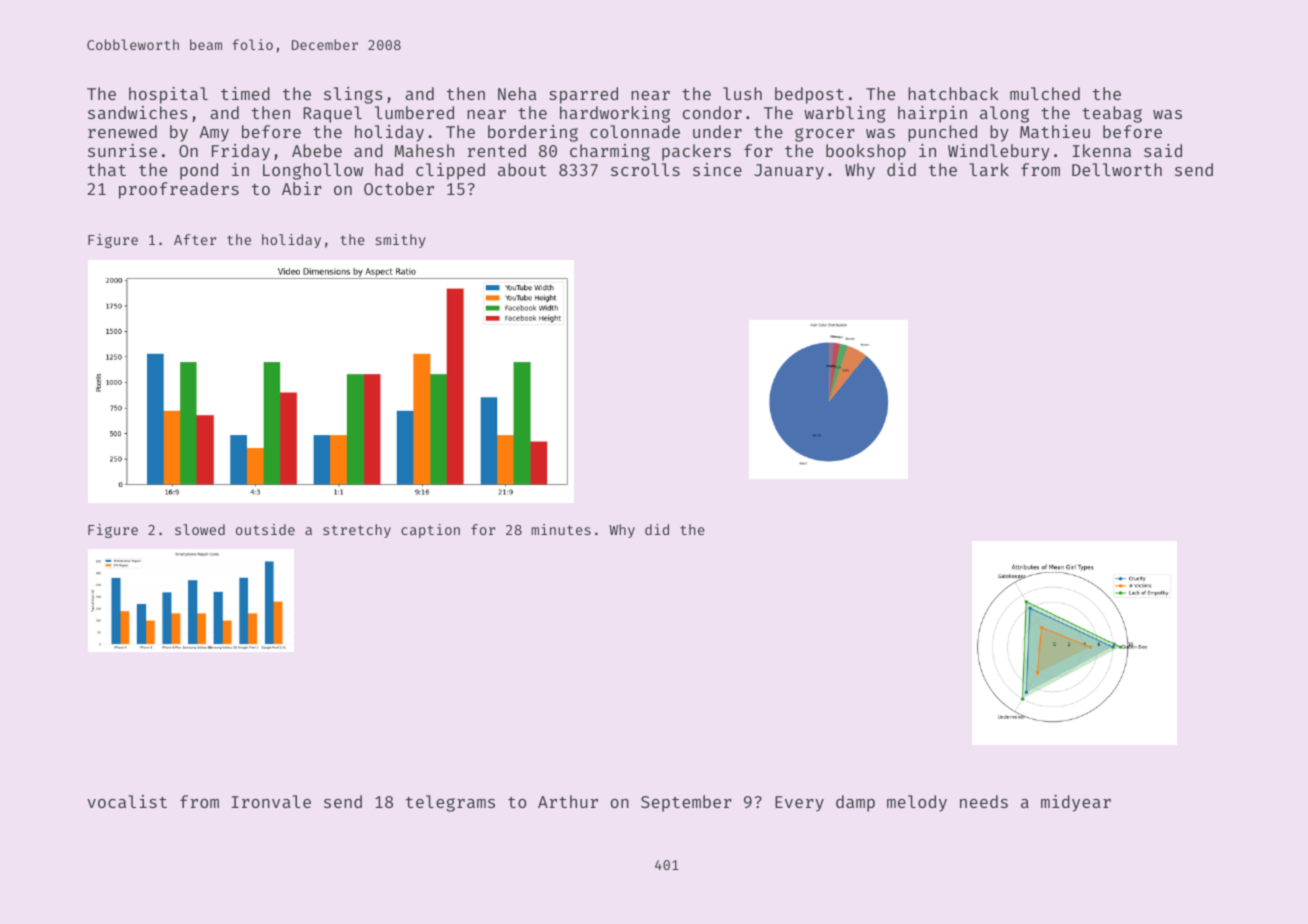 Image resolution: width=1308 pixels, height=924 pixels. What do you see at coordinates (999, 152) in the screenshot?
I see `Windlebury` at bounding box center [999, 152].
